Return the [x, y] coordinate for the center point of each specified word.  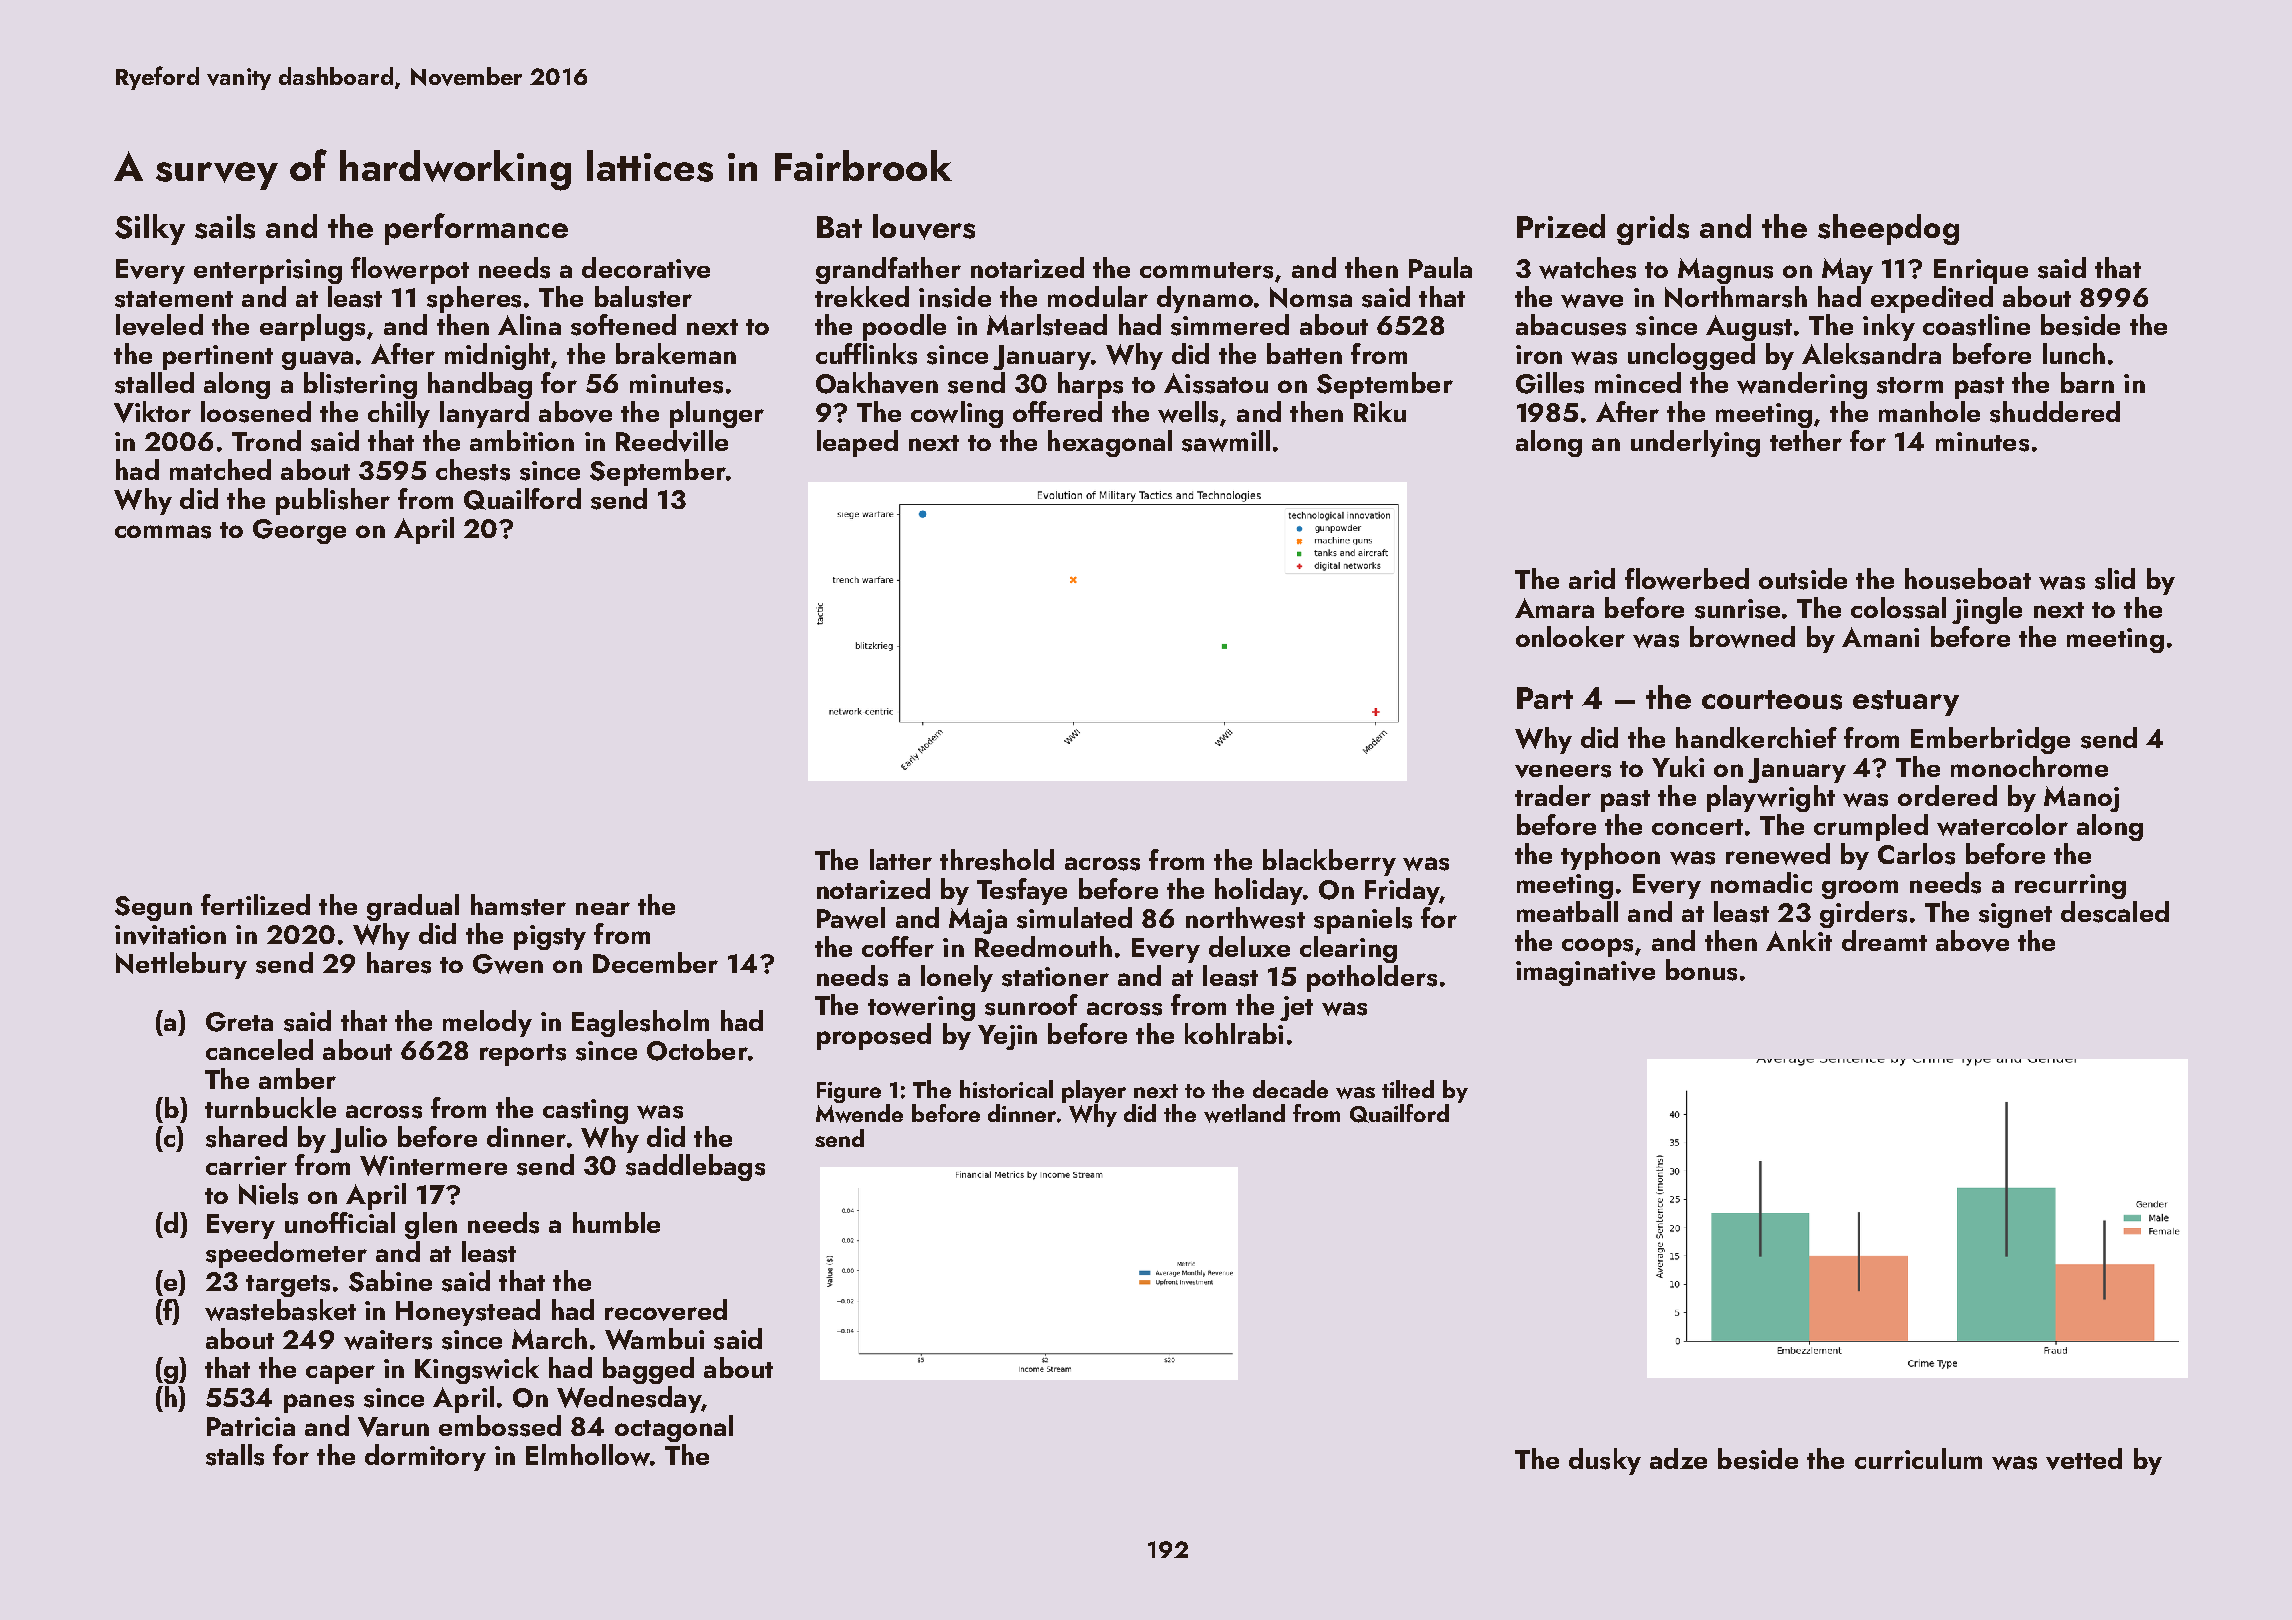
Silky [150, 229]
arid [1592, 578]
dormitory [425, 1457]
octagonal [674, 1428]
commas [163, 532]
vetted [2084, 1459]
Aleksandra [1871, 354]
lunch [2074, 353]
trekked [862, 296]
